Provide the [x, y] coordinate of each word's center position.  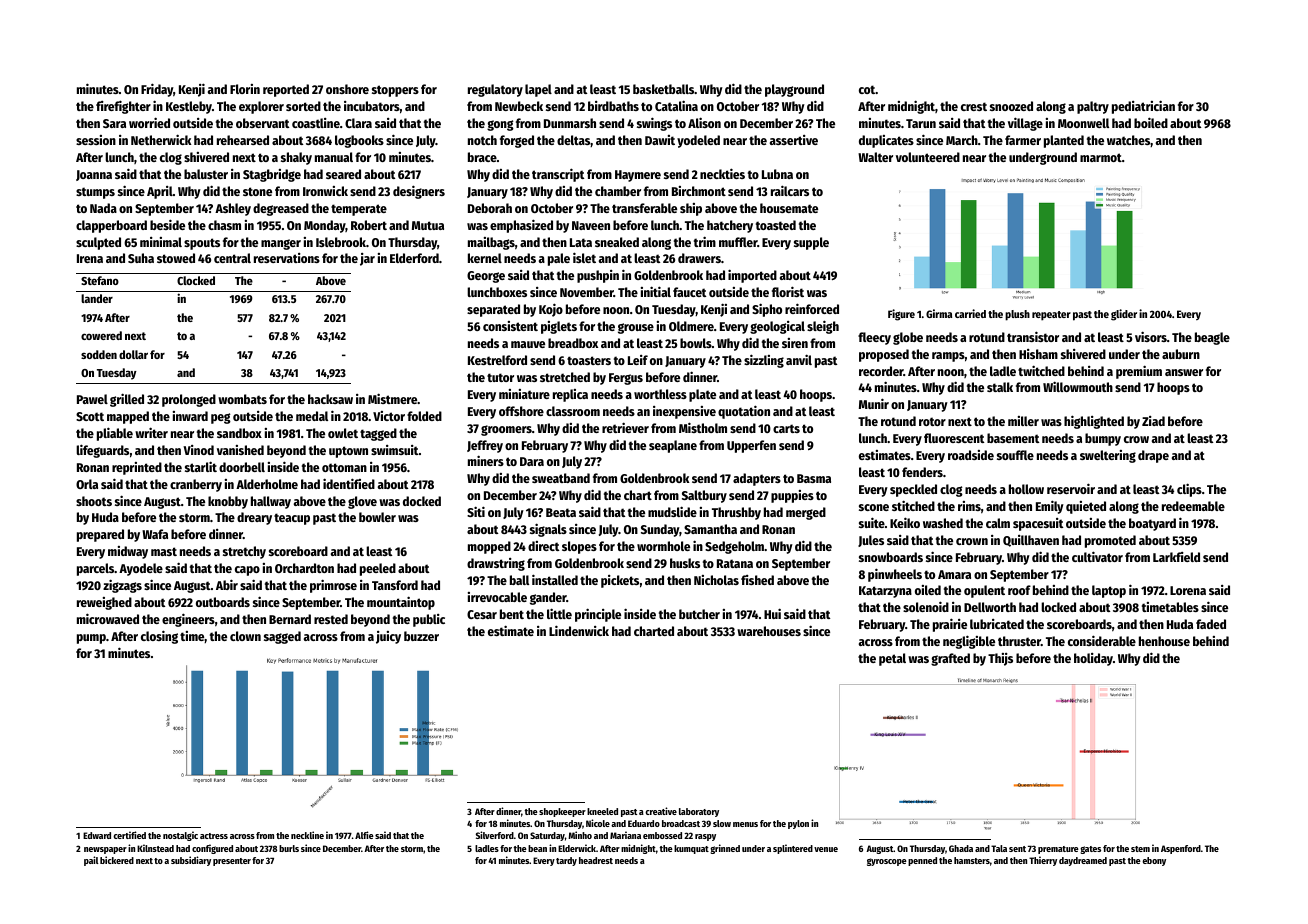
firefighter [123, 107]
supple [811, 243]
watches [1128, 140]
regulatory [495, 90]
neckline [307, 835]
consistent [510, 326]
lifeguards [102, 451]
